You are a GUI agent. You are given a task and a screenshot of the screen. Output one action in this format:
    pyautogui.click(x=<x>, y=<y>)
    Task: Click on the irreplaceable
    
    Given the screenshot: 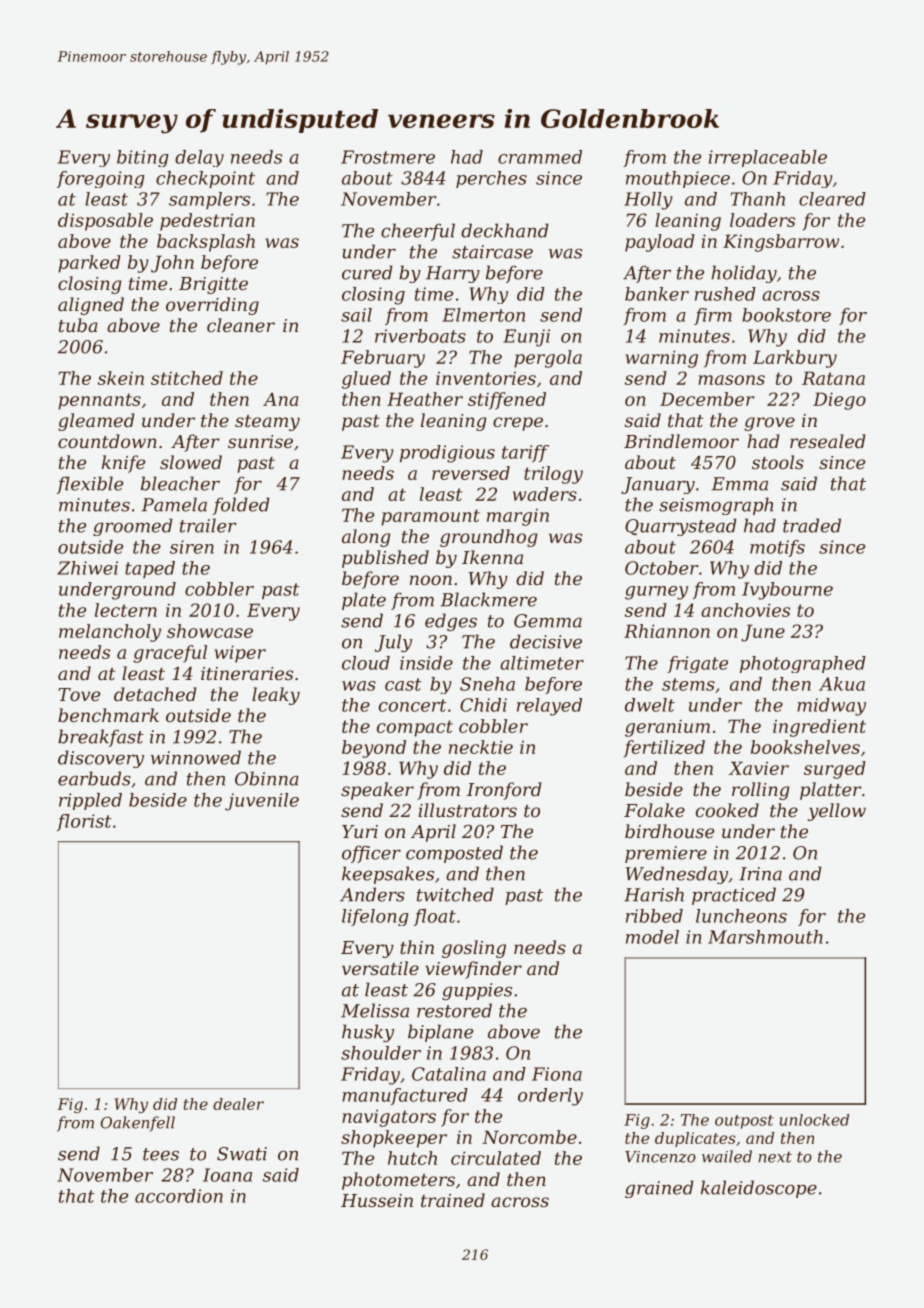 What is the action you would take?
    pyautogui.click(x=768, y=158)
